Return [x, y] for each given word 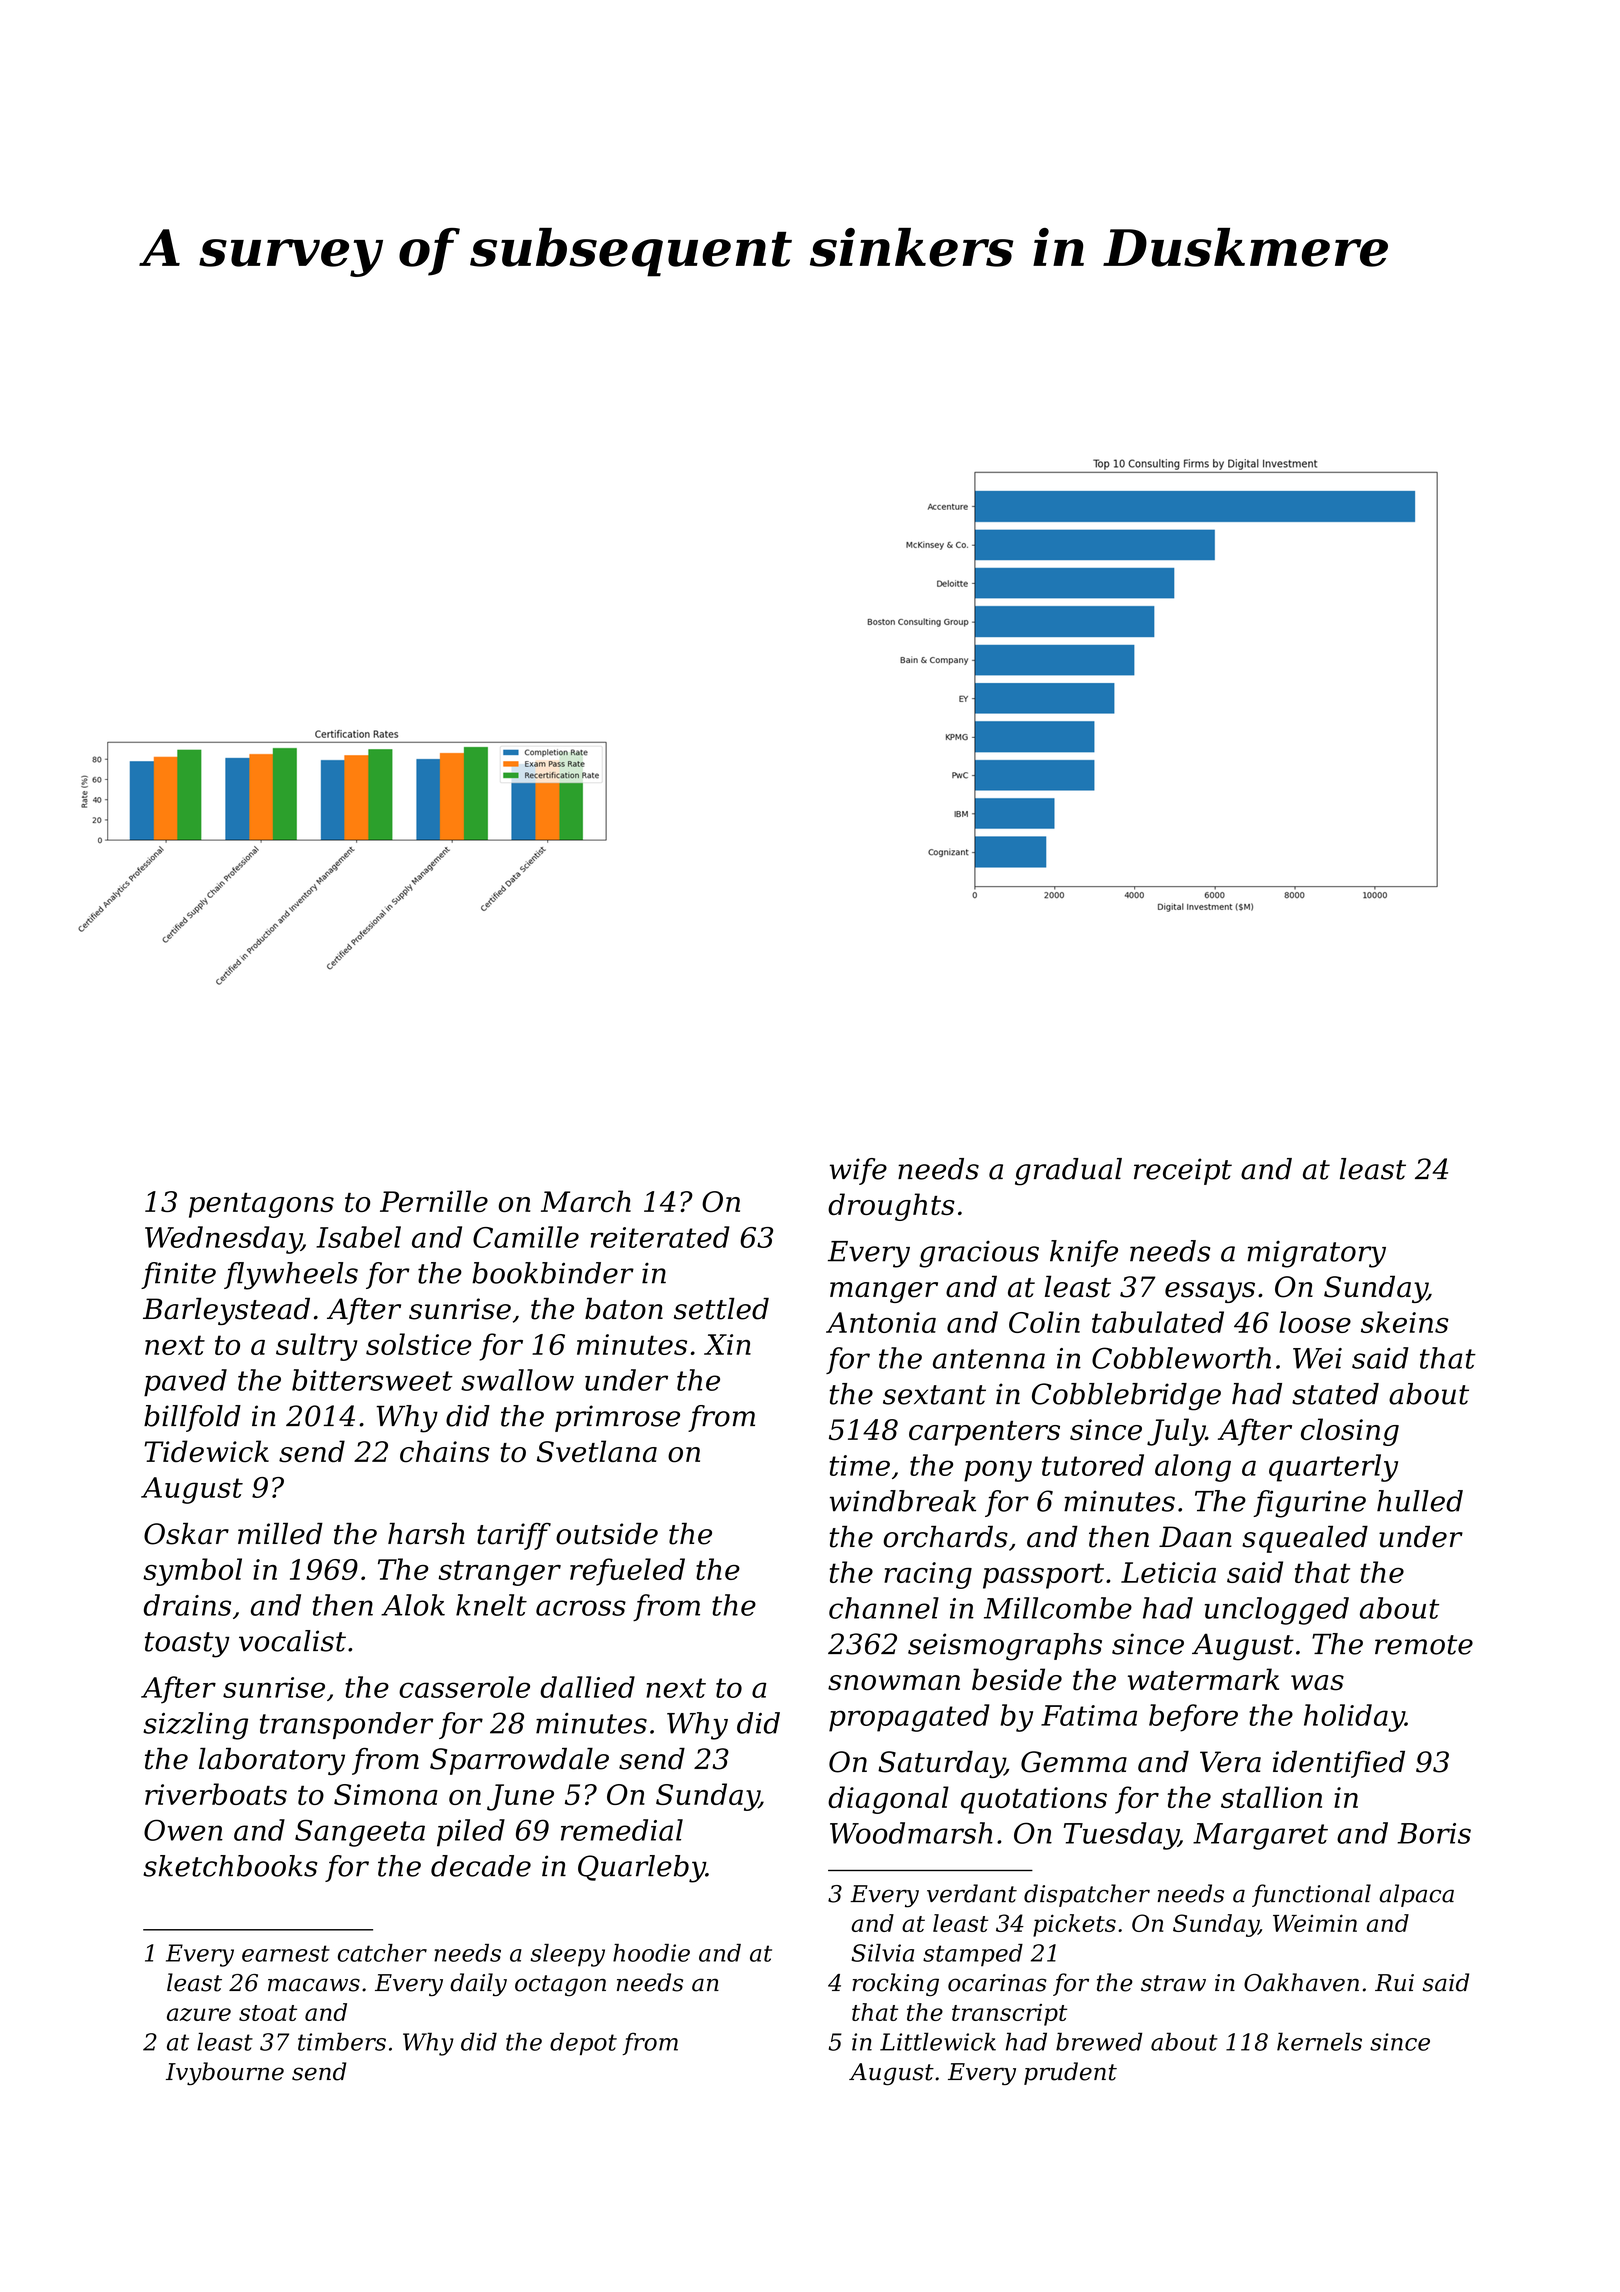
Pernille [434, 1201]
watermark [1203, 1679]
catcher [382, 1953]
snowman [894, 1683]
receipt [1183, 1171]
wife [858, 1171]
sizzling [195, 1726]
